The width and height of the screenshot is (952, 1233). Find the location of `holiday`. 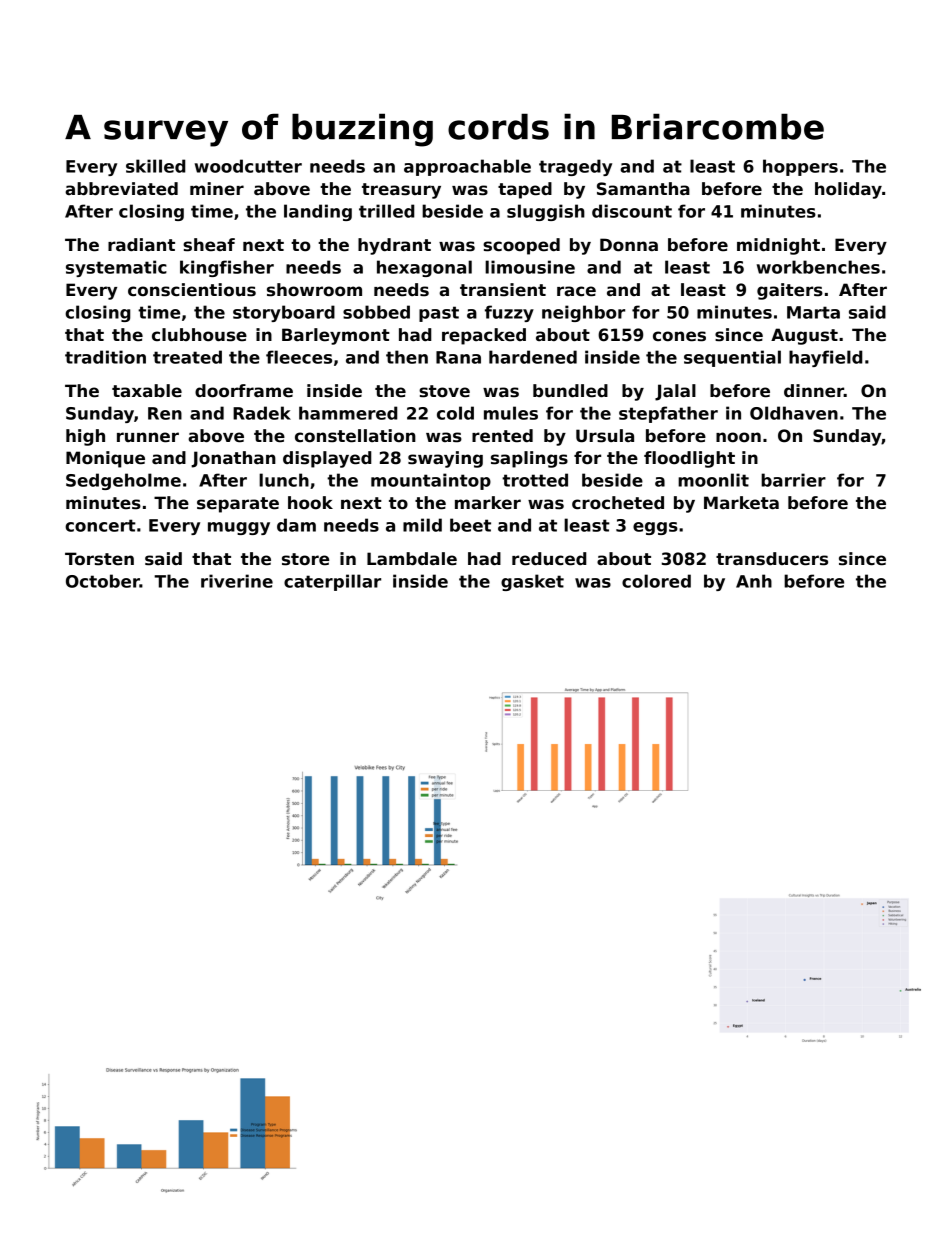

holiday is located at coordinates (848, 190).
